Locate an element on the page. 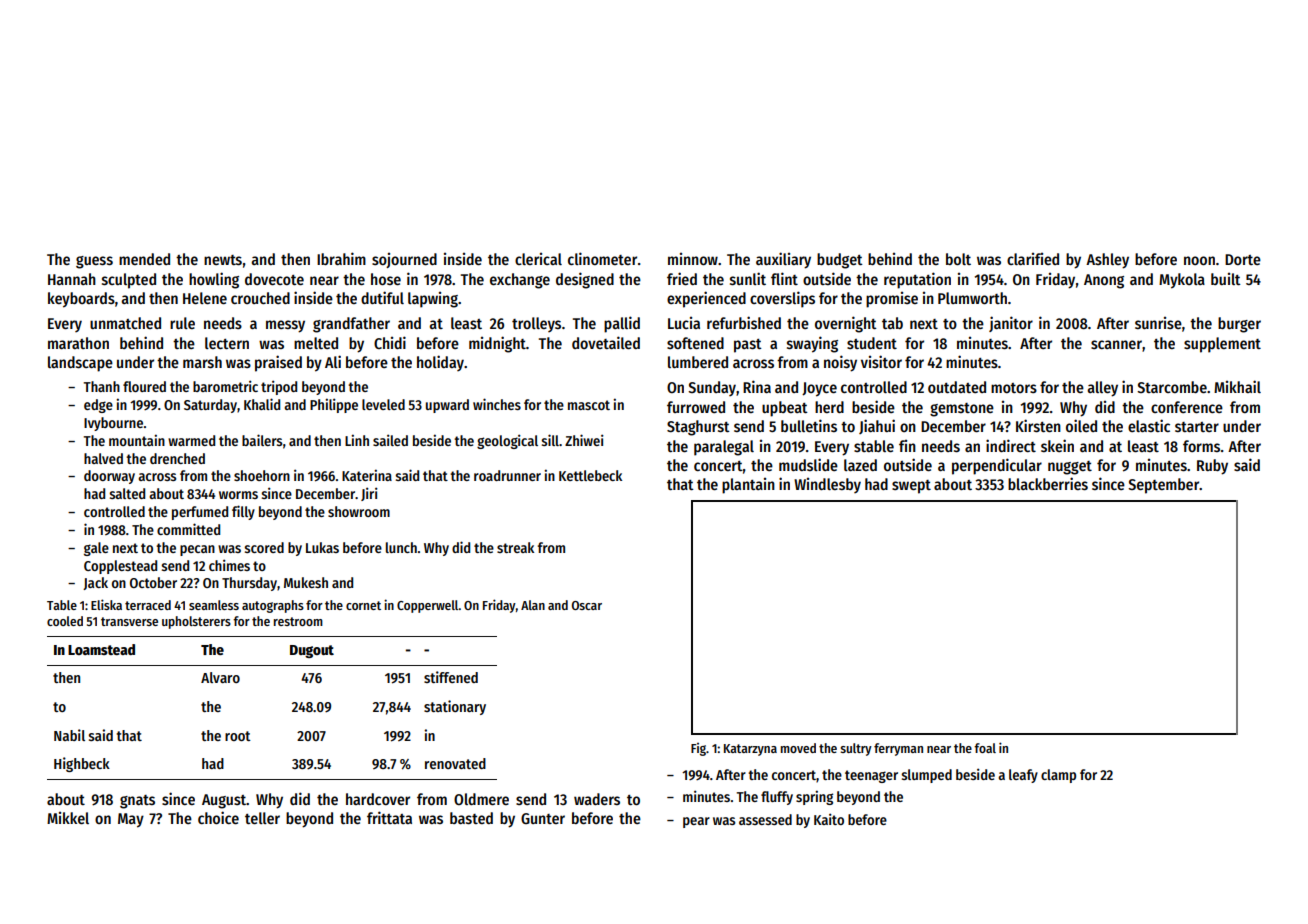 This image has width=1308, height=924. Kaito is located at coordinates (829, 819).
